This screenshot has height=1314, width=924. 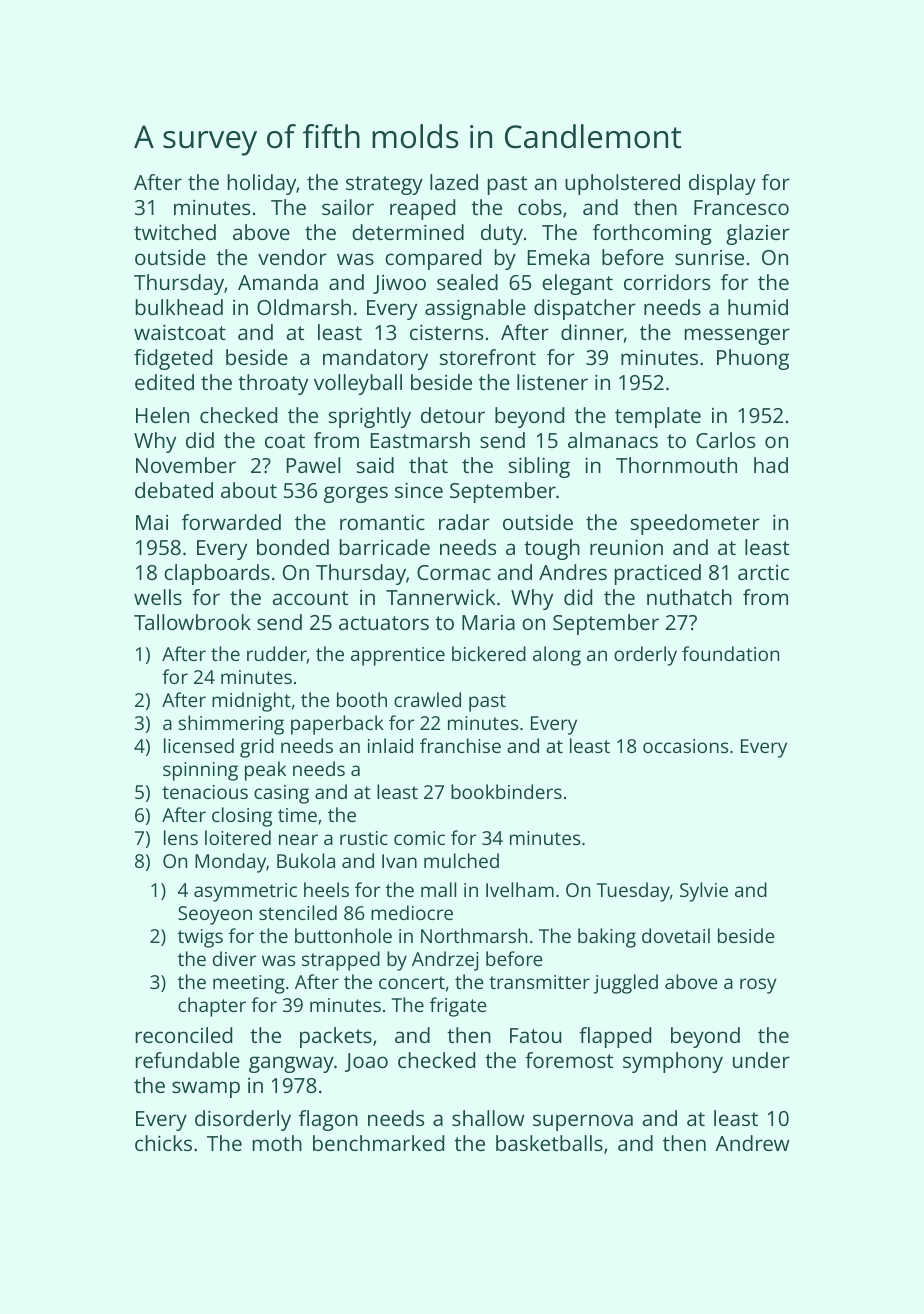 What do you see at coordinates (199, 745) in the screenshot?
I see `licensed` at bounding box center [199, 745].
